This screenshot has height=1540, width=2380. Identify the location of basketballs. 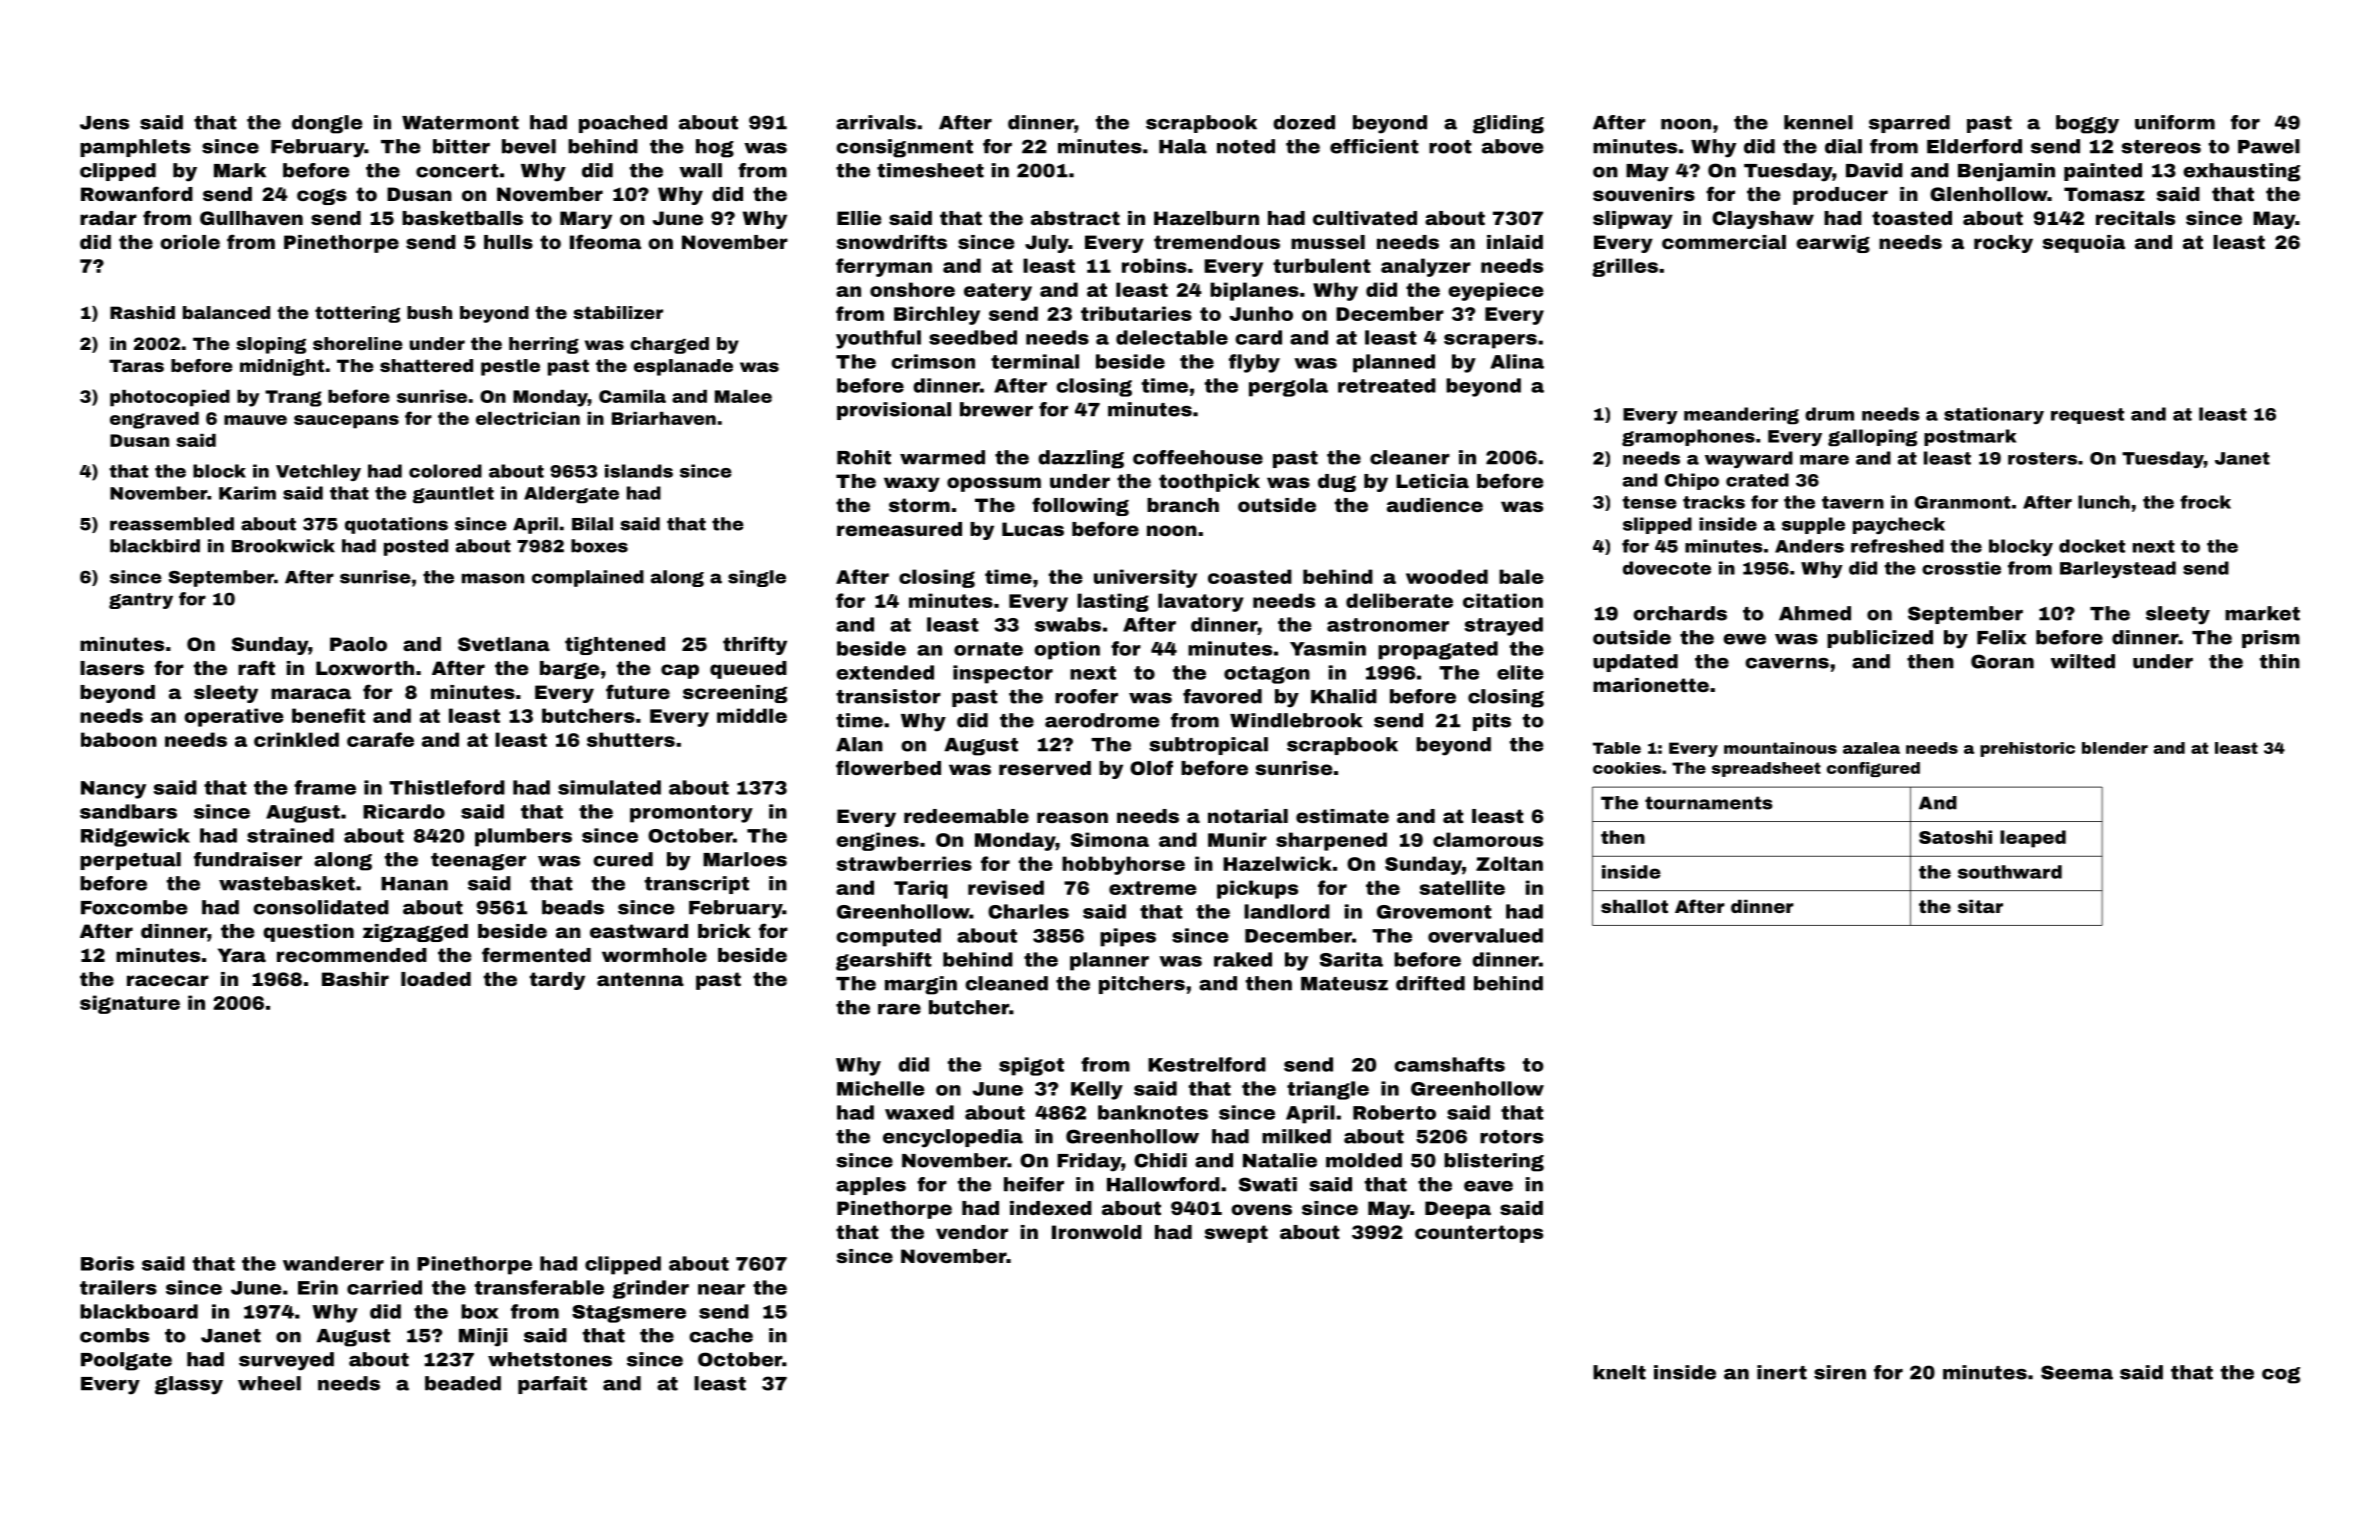
(462, 218).
